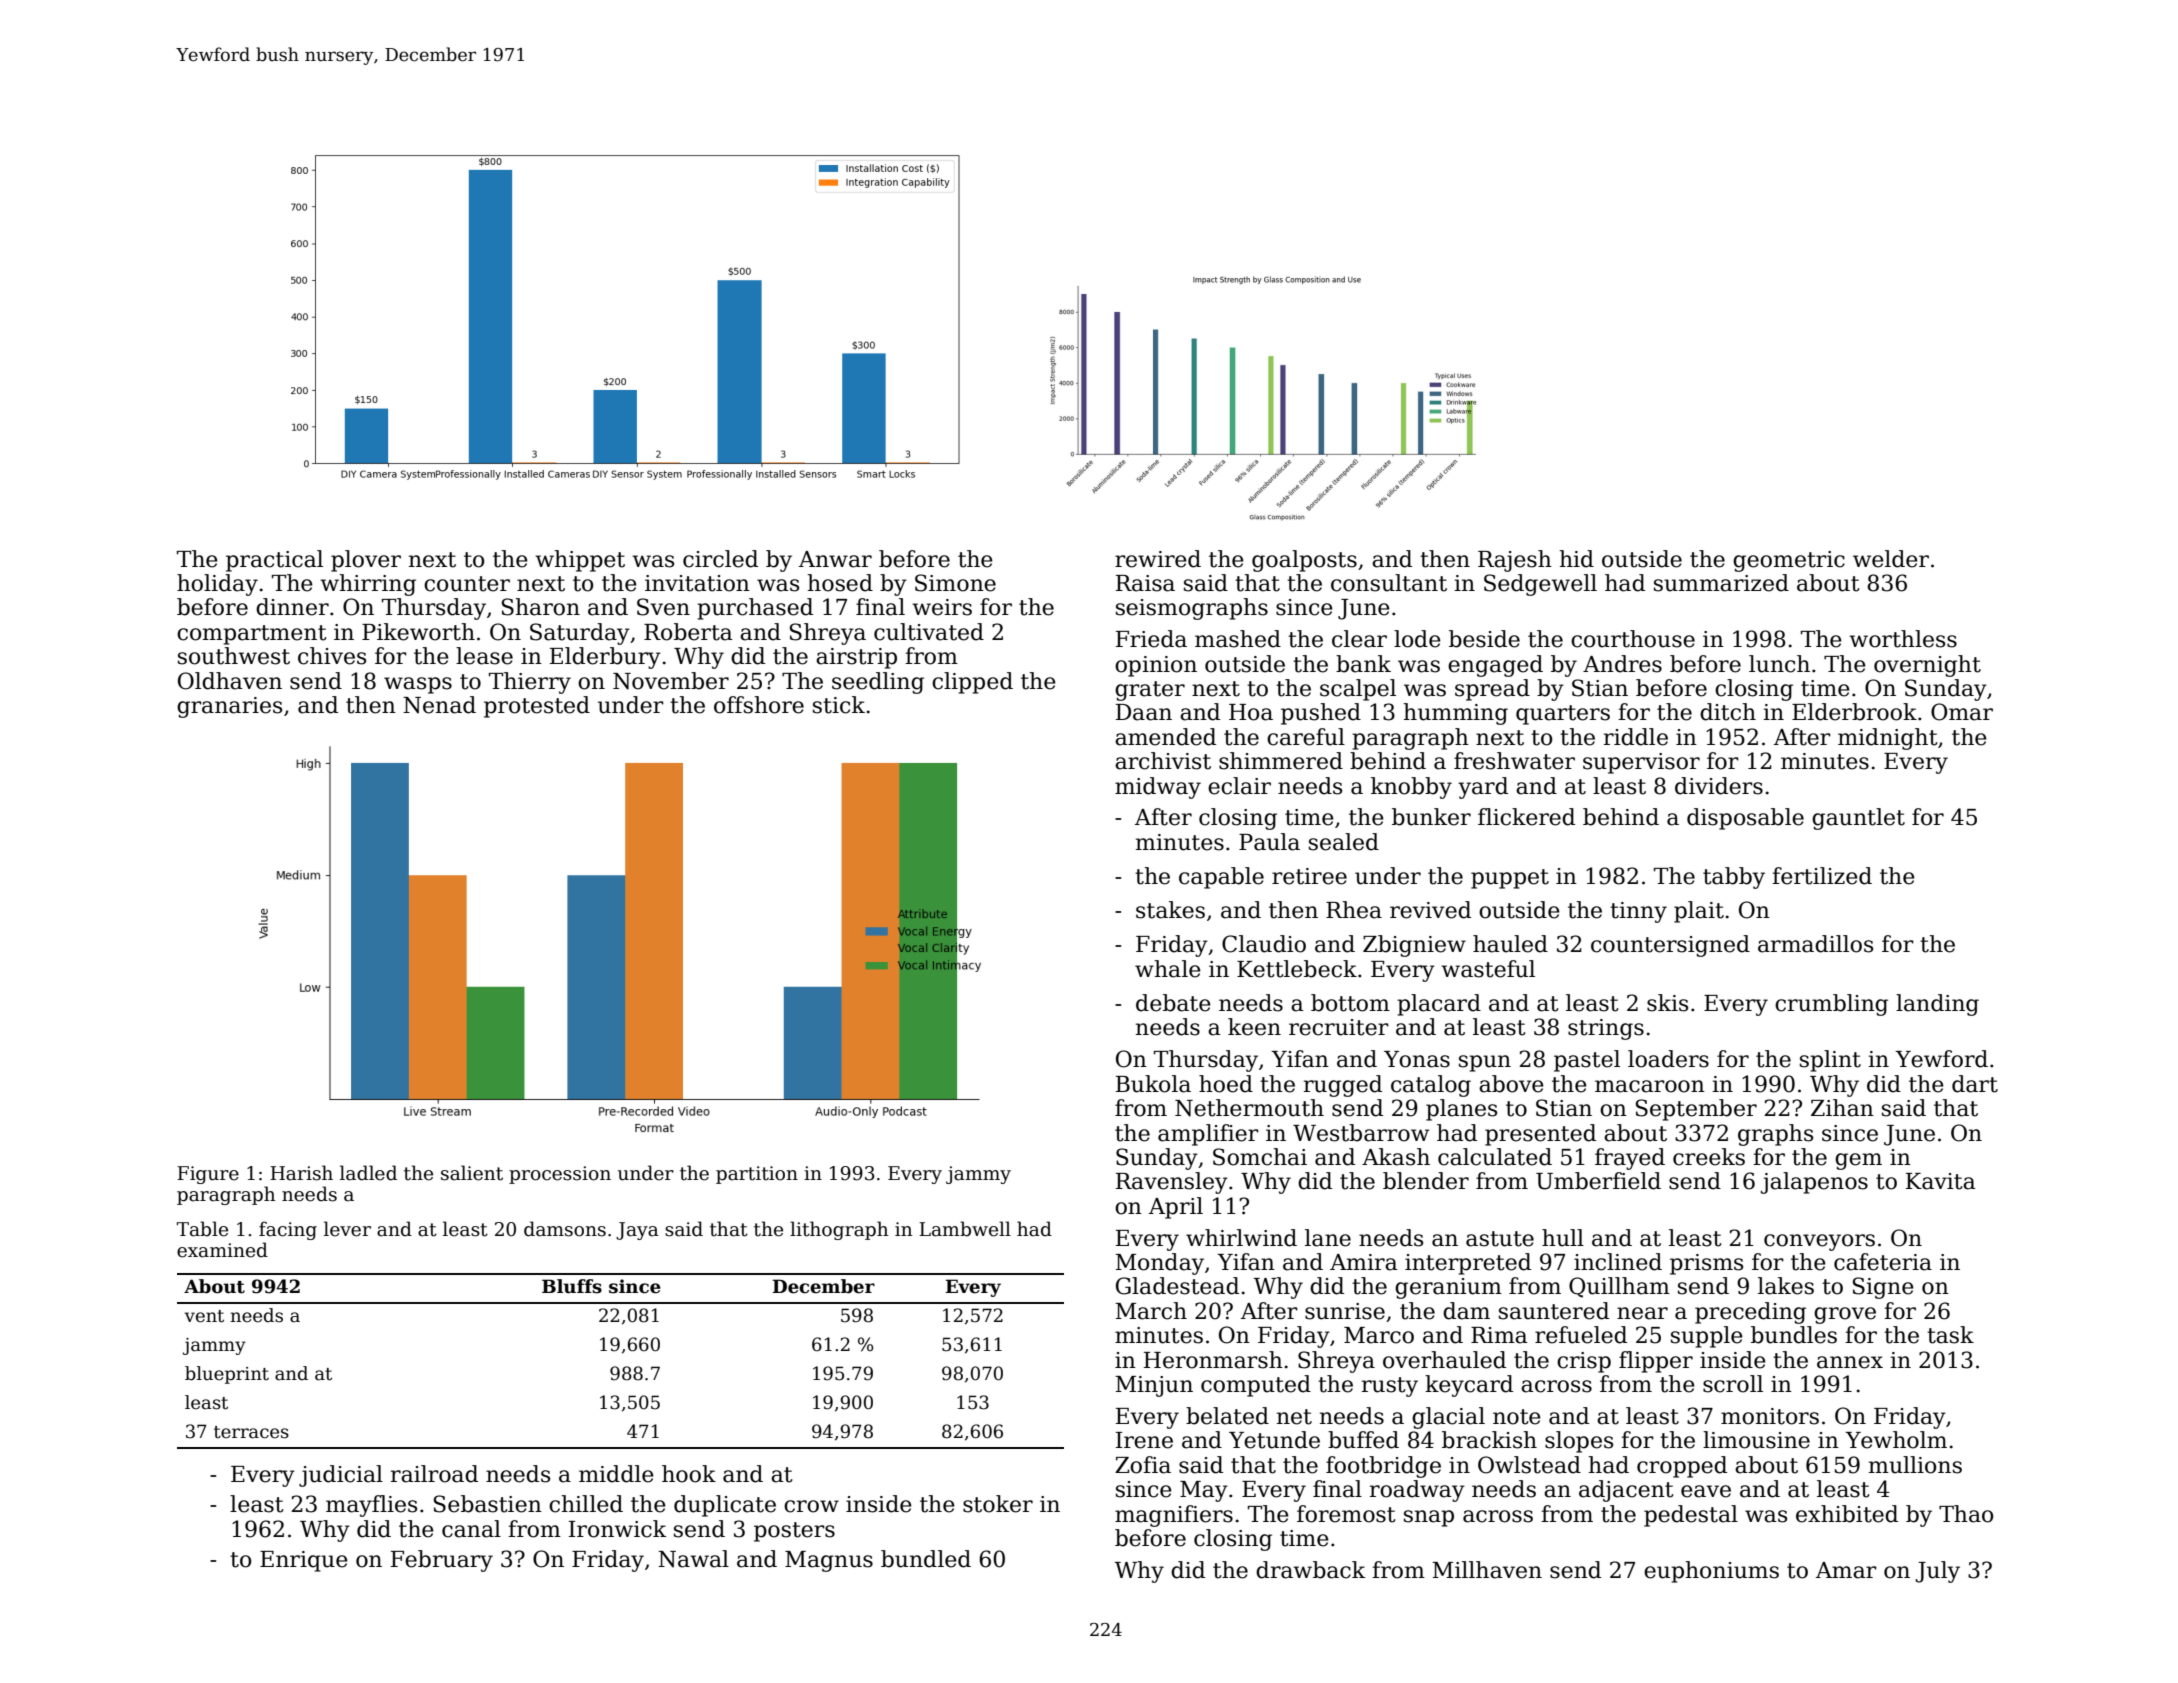  What do you see at coordinates (434, 1474) in the screenshot?
I see `railroad` at bounding box center [434, 1474].
